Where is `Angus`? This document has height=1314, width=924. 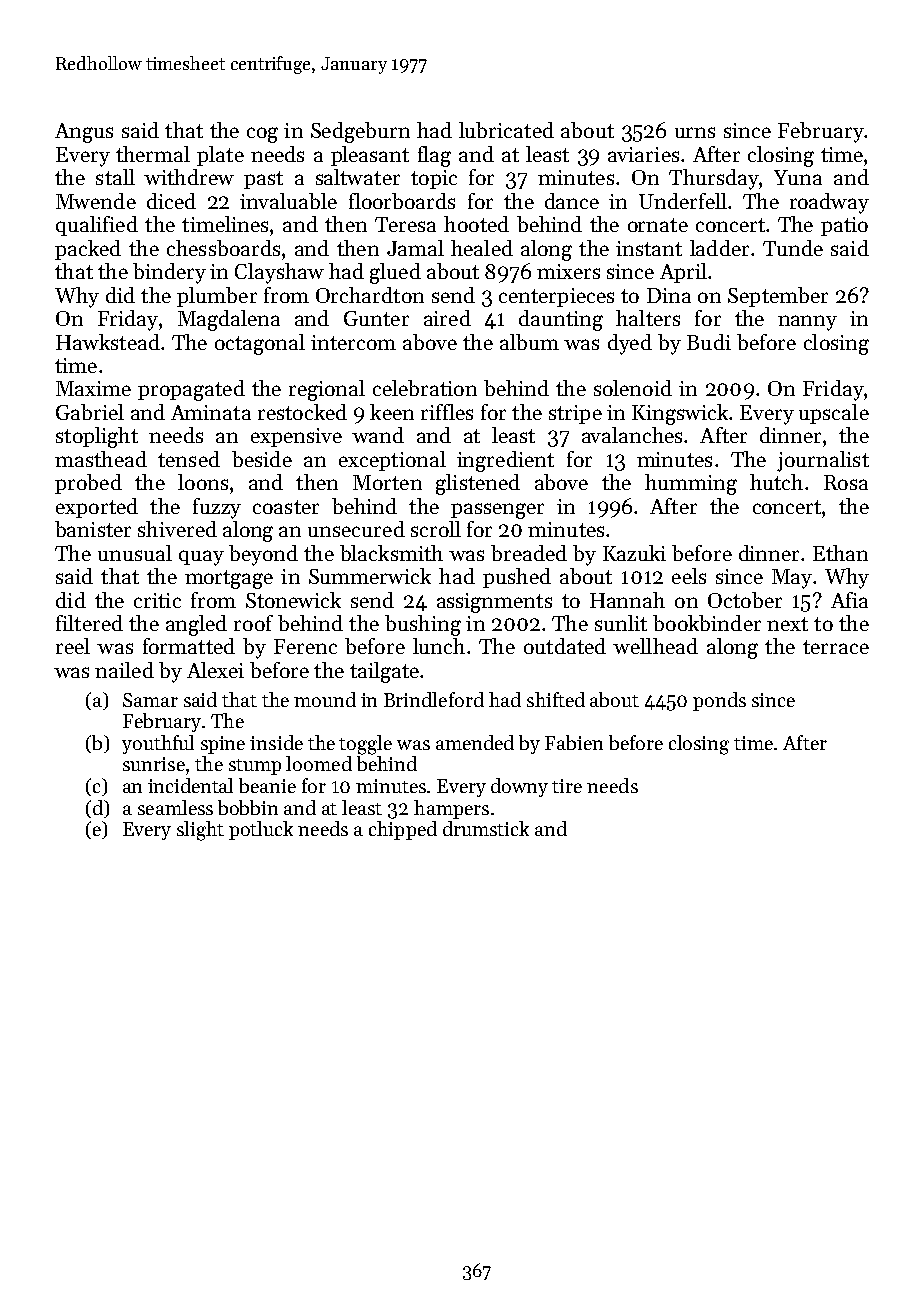
Angus is located at coordinates (84, 133).
